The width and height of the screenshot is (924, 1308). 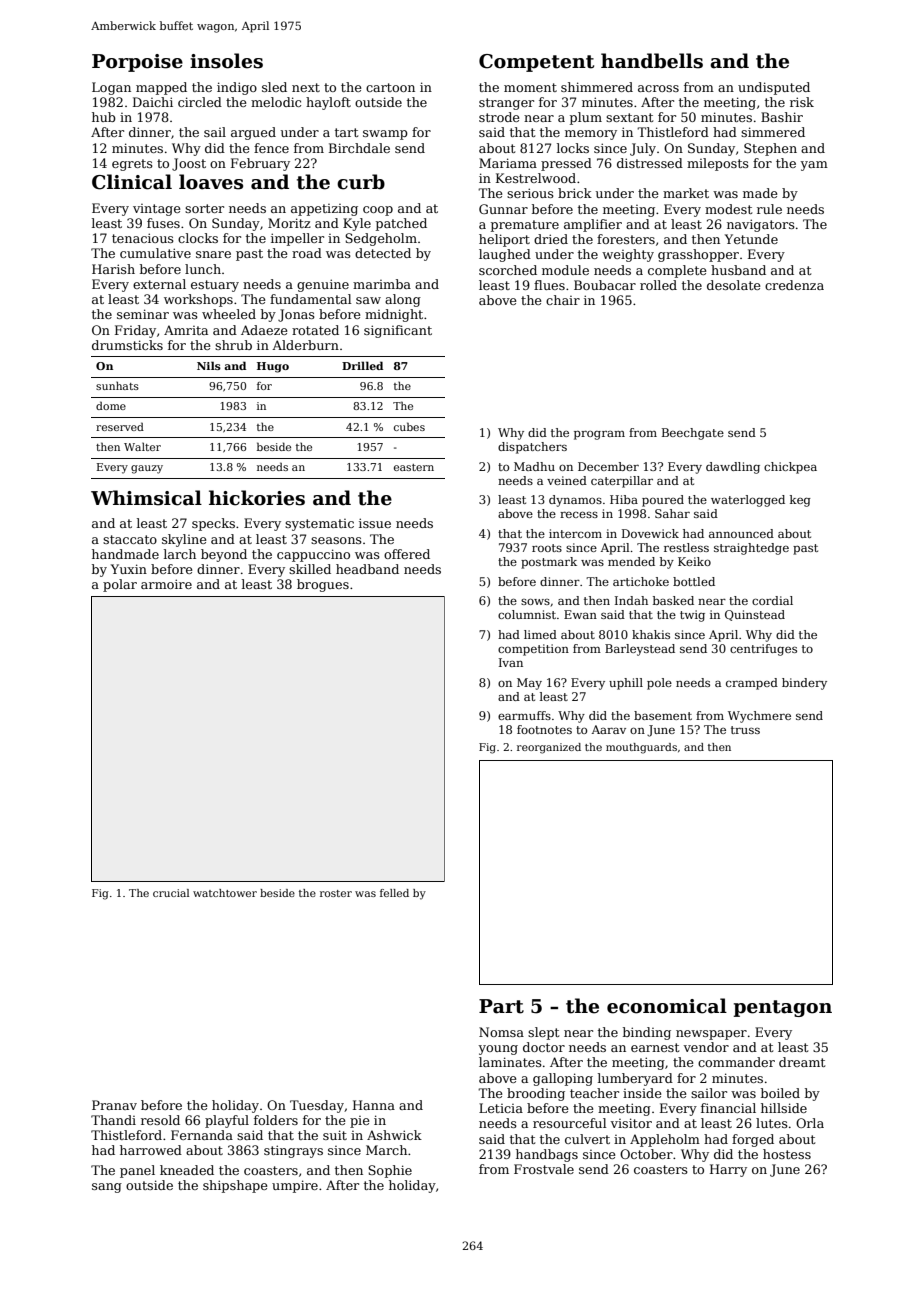 What do you see at coordinates (658, 285) in the screenshot?
I see `rolled` at bounding box center [658, 285].
